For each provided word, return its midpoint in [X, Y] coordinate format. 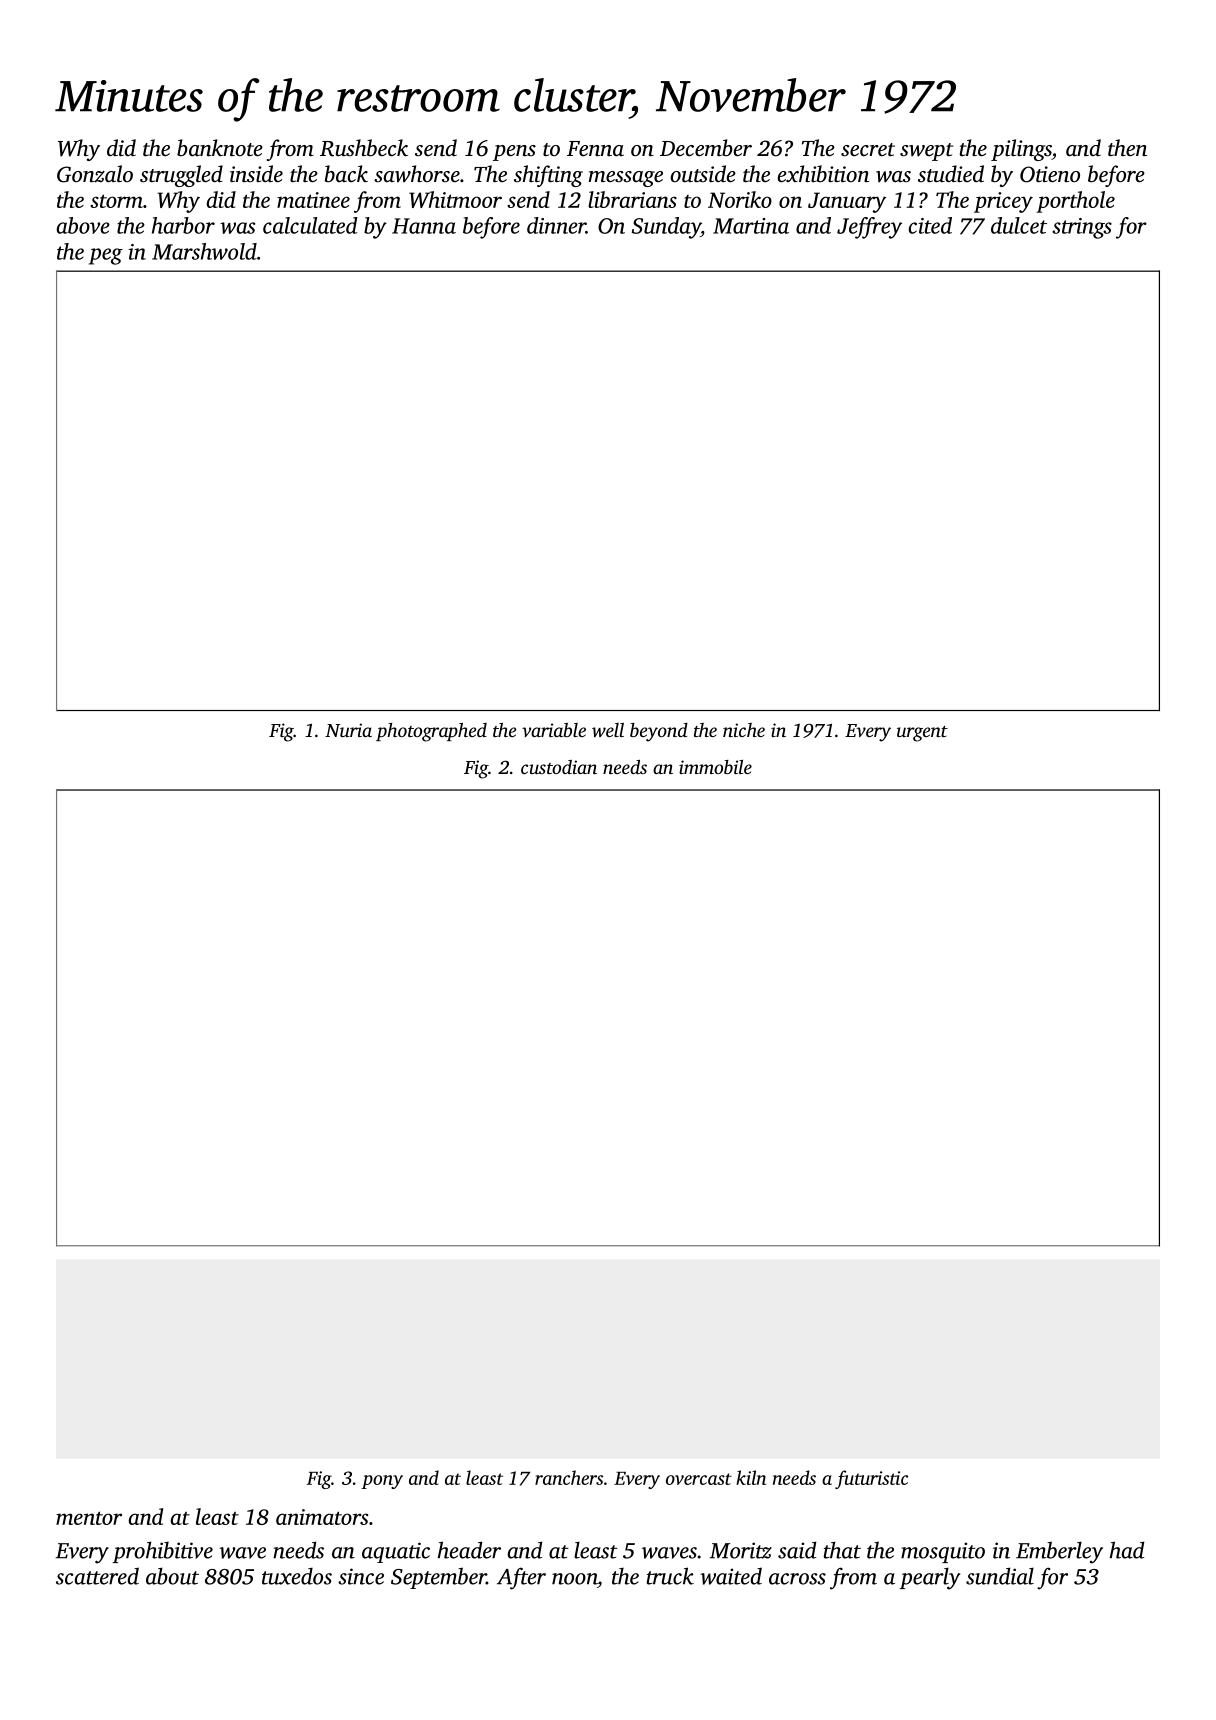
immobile [715, 767]
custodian [559, 767]
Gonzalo [95, 174]
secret [868, 150]
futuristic [871, 1479]
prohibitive [162, 1552]
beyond [659, 732]
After [521, 1578]
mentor [89, 1518]
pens [514, 153]
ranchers [569, 1477]
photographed [431, 732]
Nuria [348, 730]
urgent [922, 734]
